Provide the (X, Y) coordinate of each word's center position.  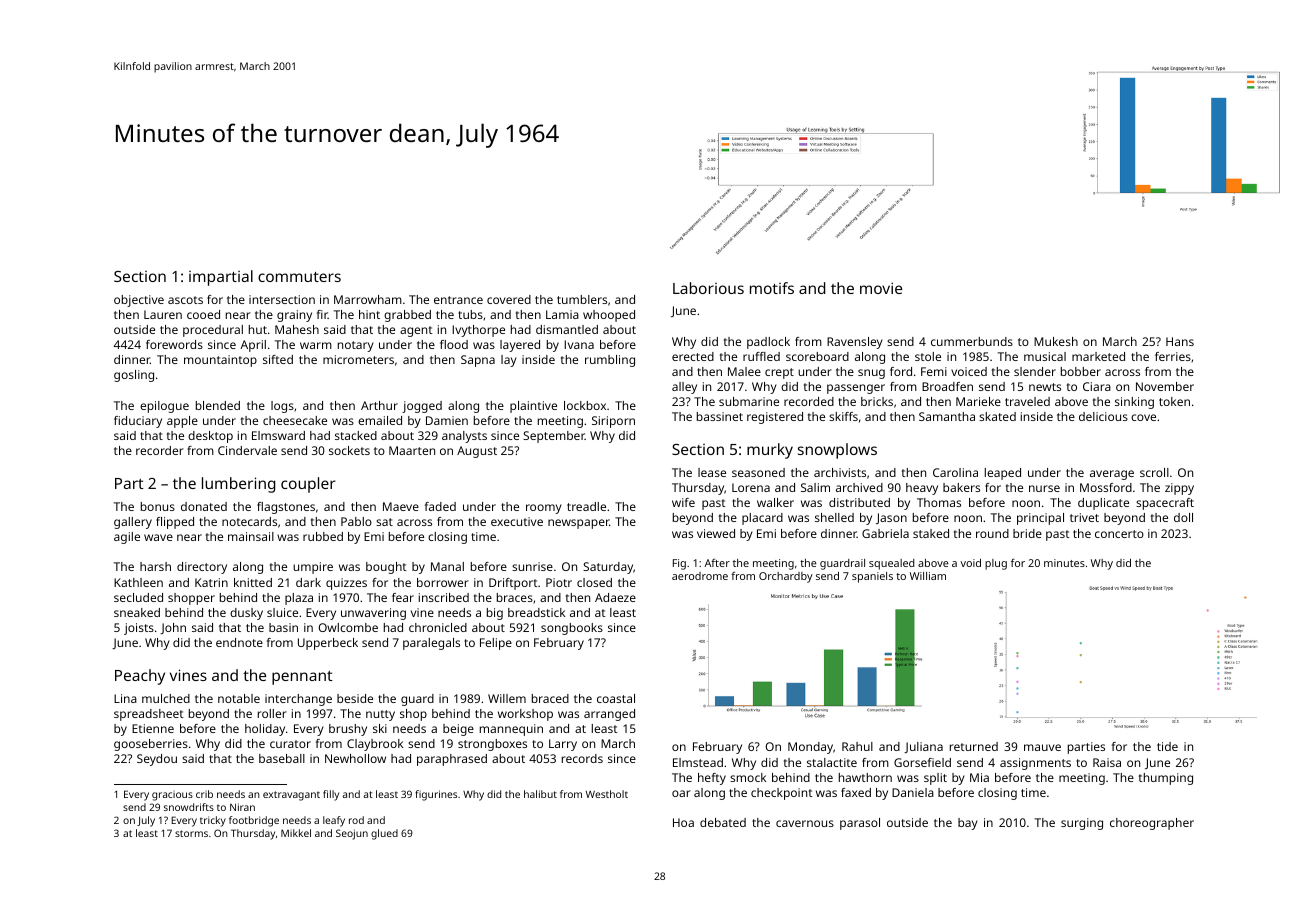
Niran (242, 807)
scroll (1154, 472)
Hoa (683, 822)
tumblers (582, 299)
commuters (299, 277)
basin (283, 627)
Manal (447, 566)
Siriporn (613, 422)
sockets (349, 450)
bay (968, 824)
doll (1183, 517)
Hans (1180, 341)
